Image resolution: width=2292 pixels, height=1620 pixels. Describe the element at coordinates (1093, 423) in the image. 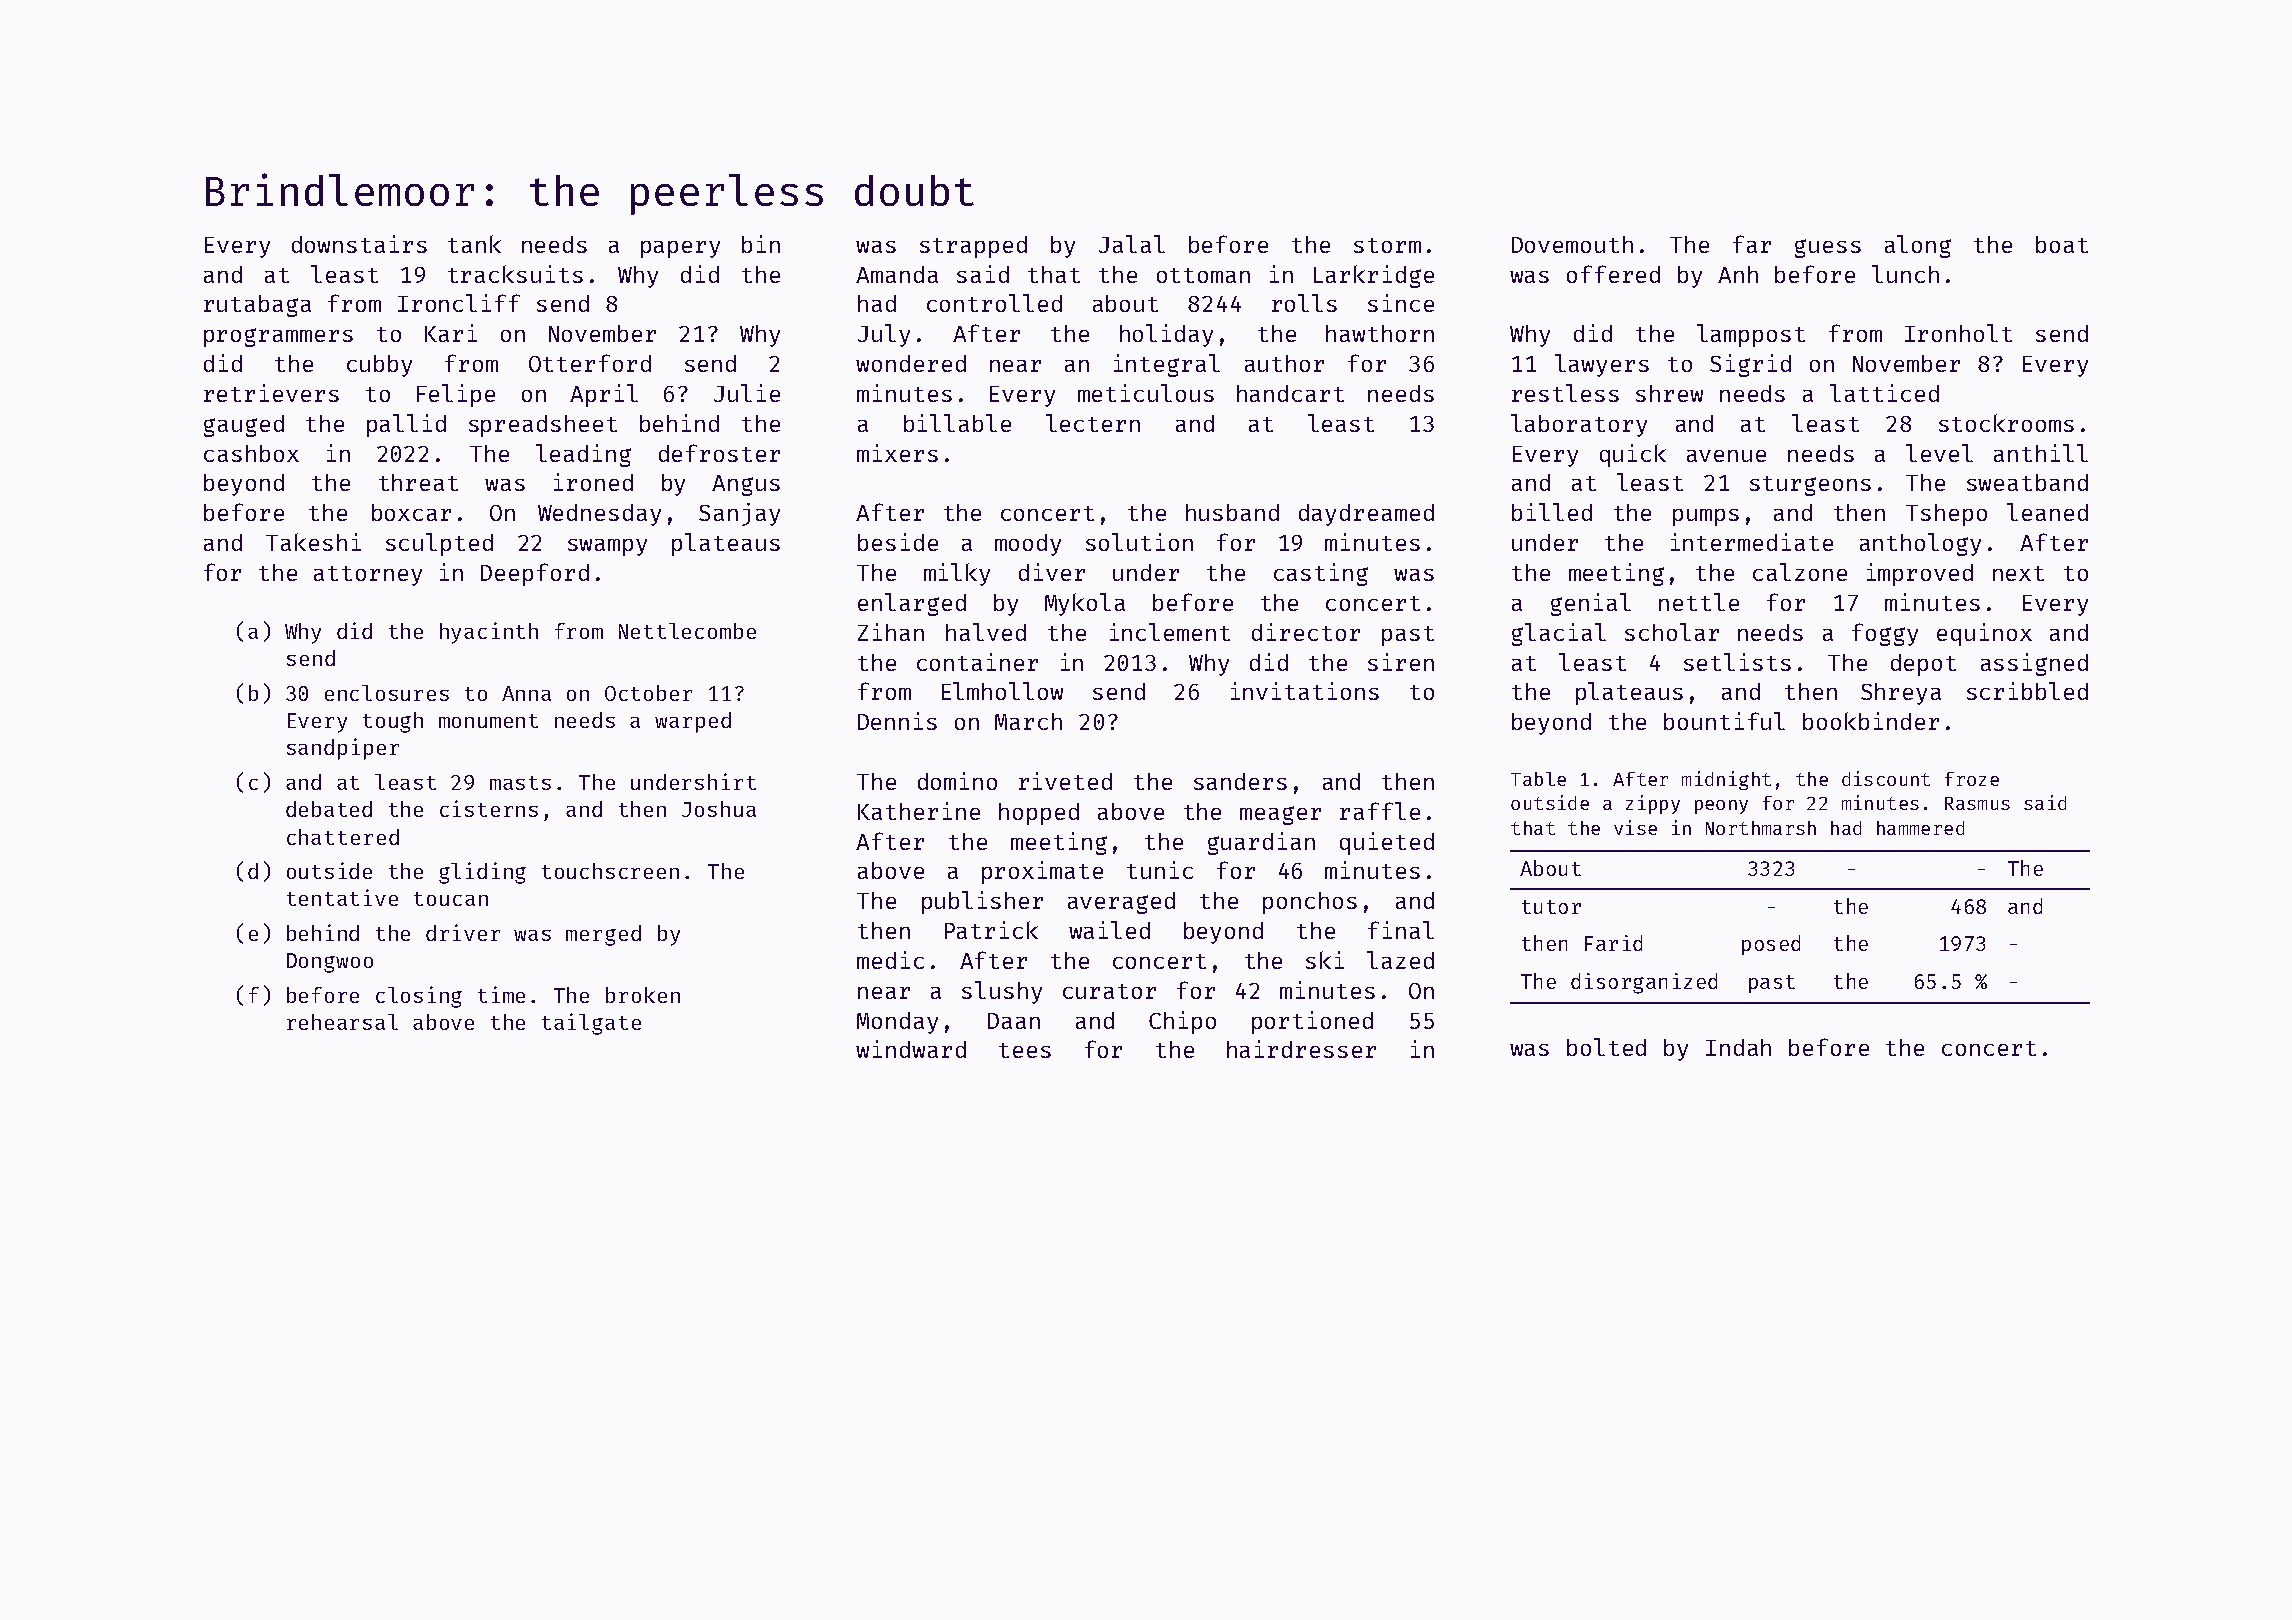

I see `lectern` at that location.
